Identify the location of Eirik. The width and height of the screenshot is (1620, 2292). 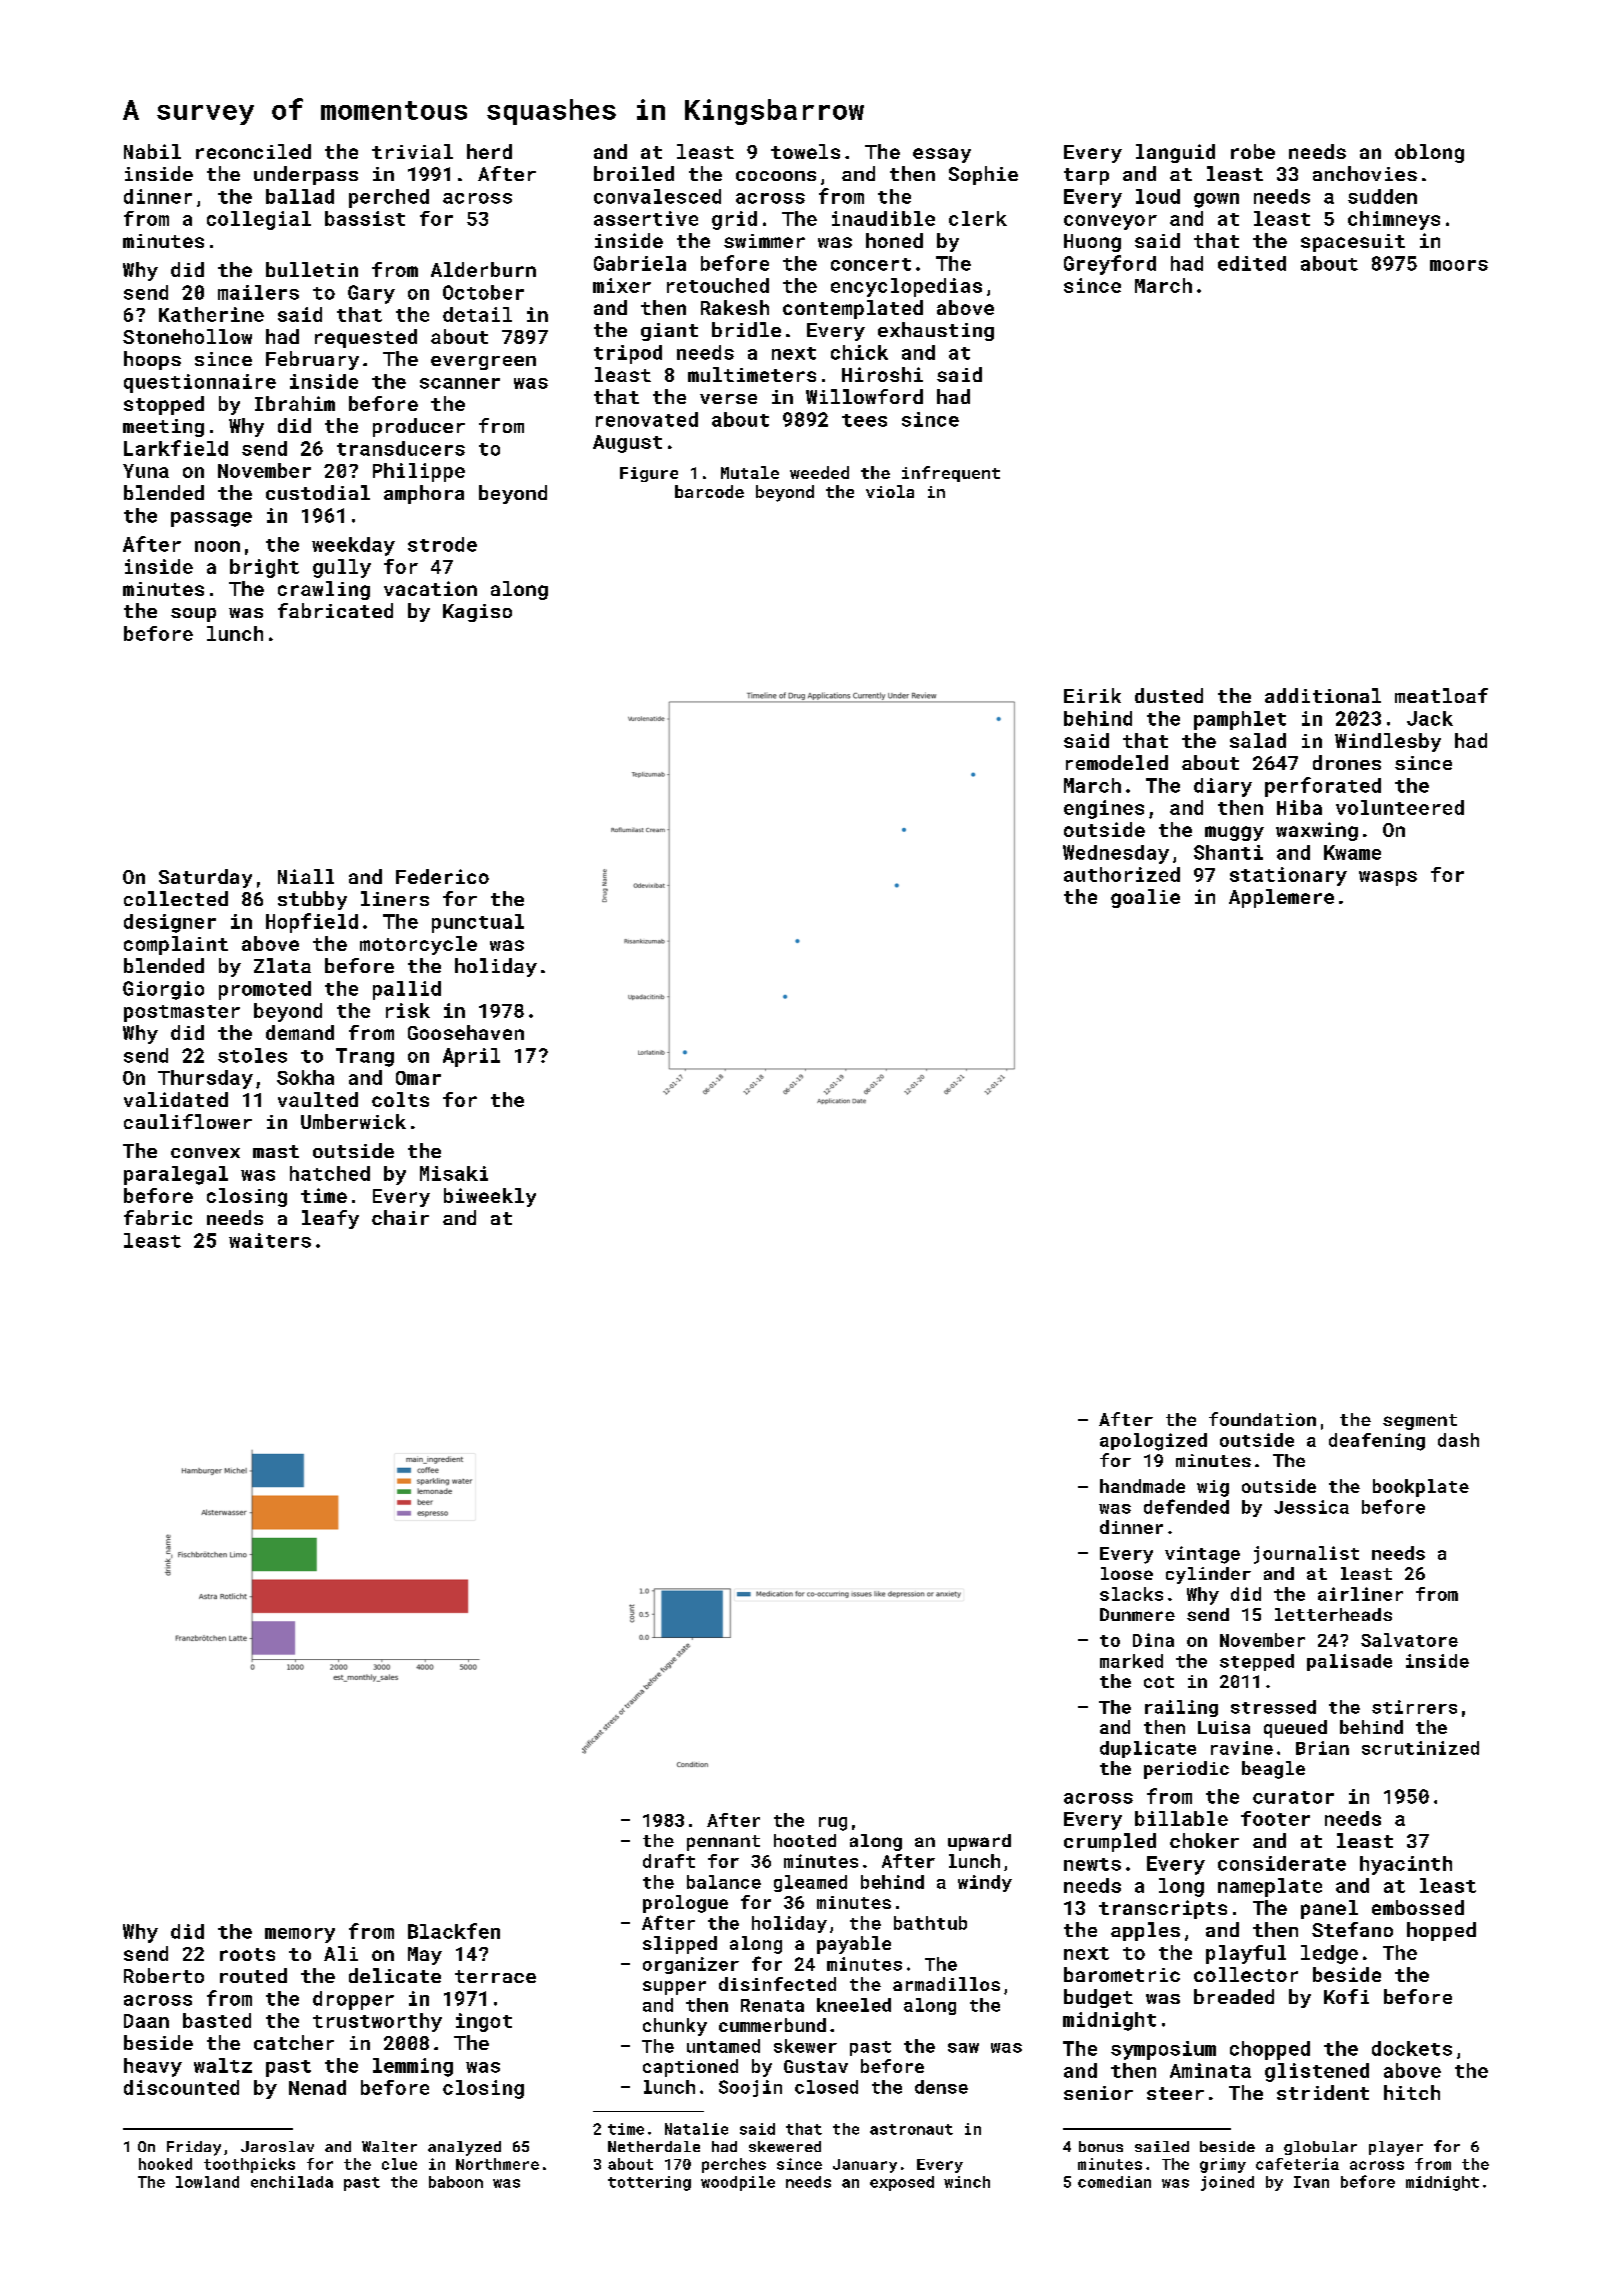
(1092, 695).
